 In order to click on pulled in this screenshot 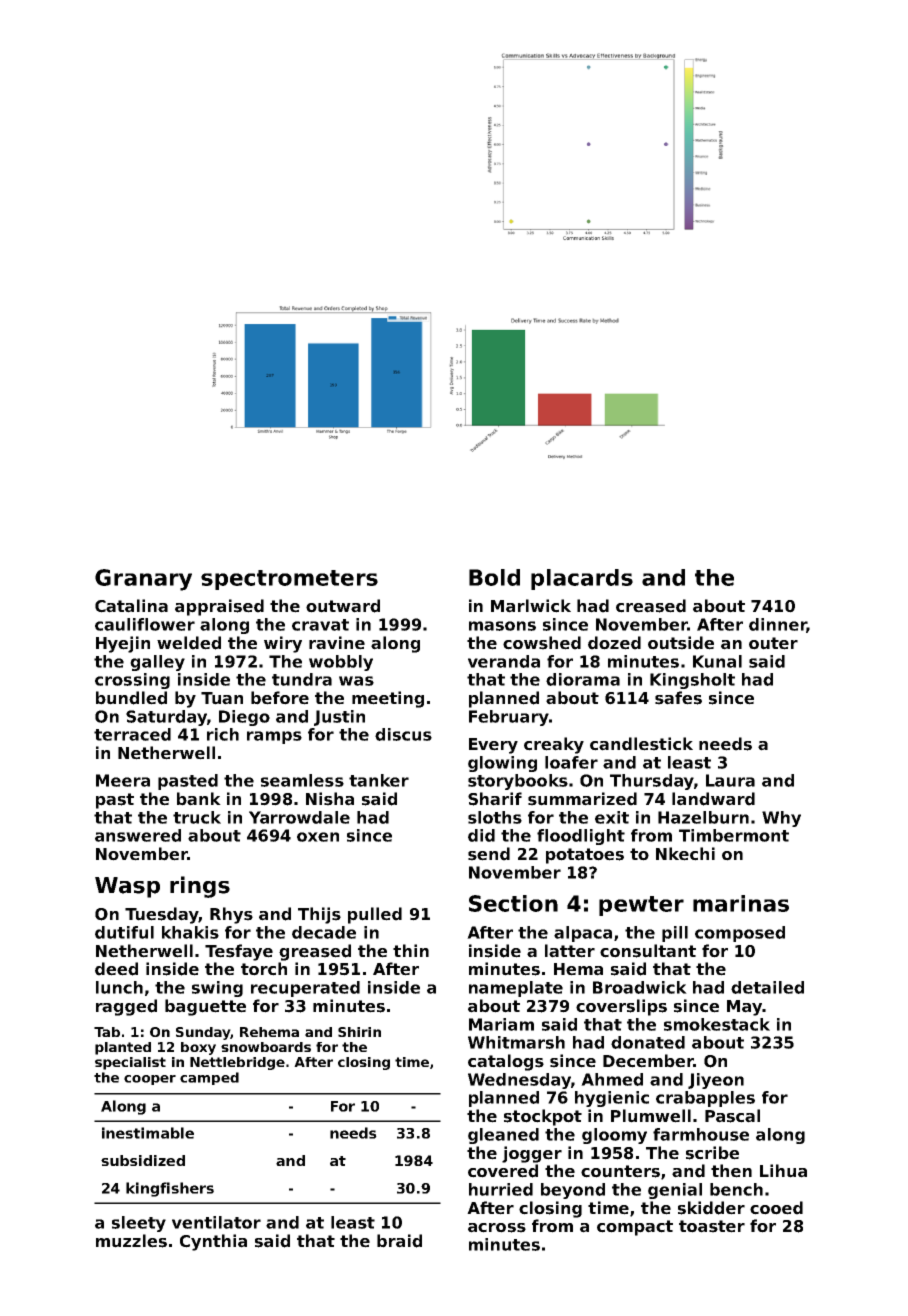, I will do `click(375, 915)`.
